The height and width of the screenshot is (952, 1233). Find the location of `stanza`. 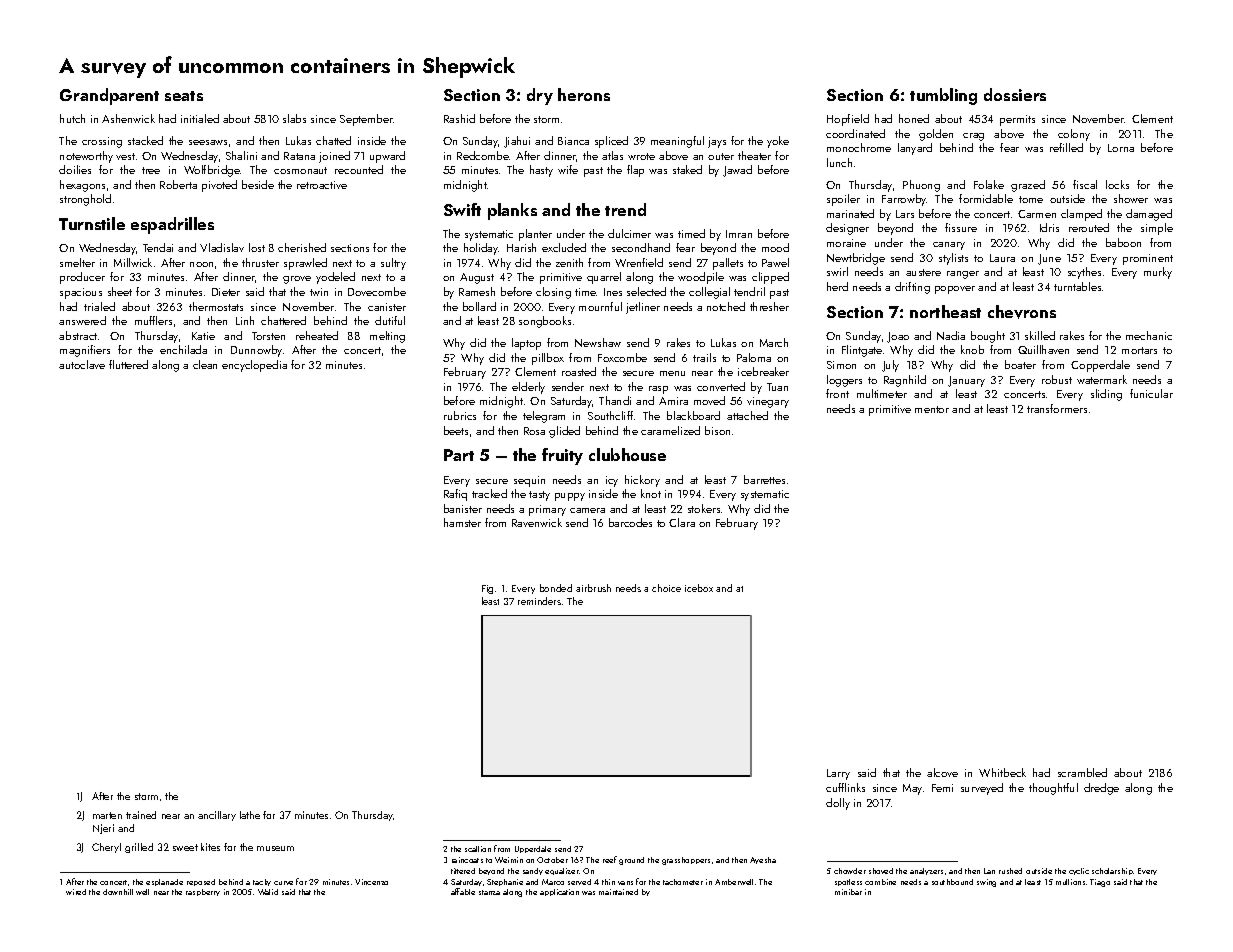

stanza is located at coordinates (489, 892).
